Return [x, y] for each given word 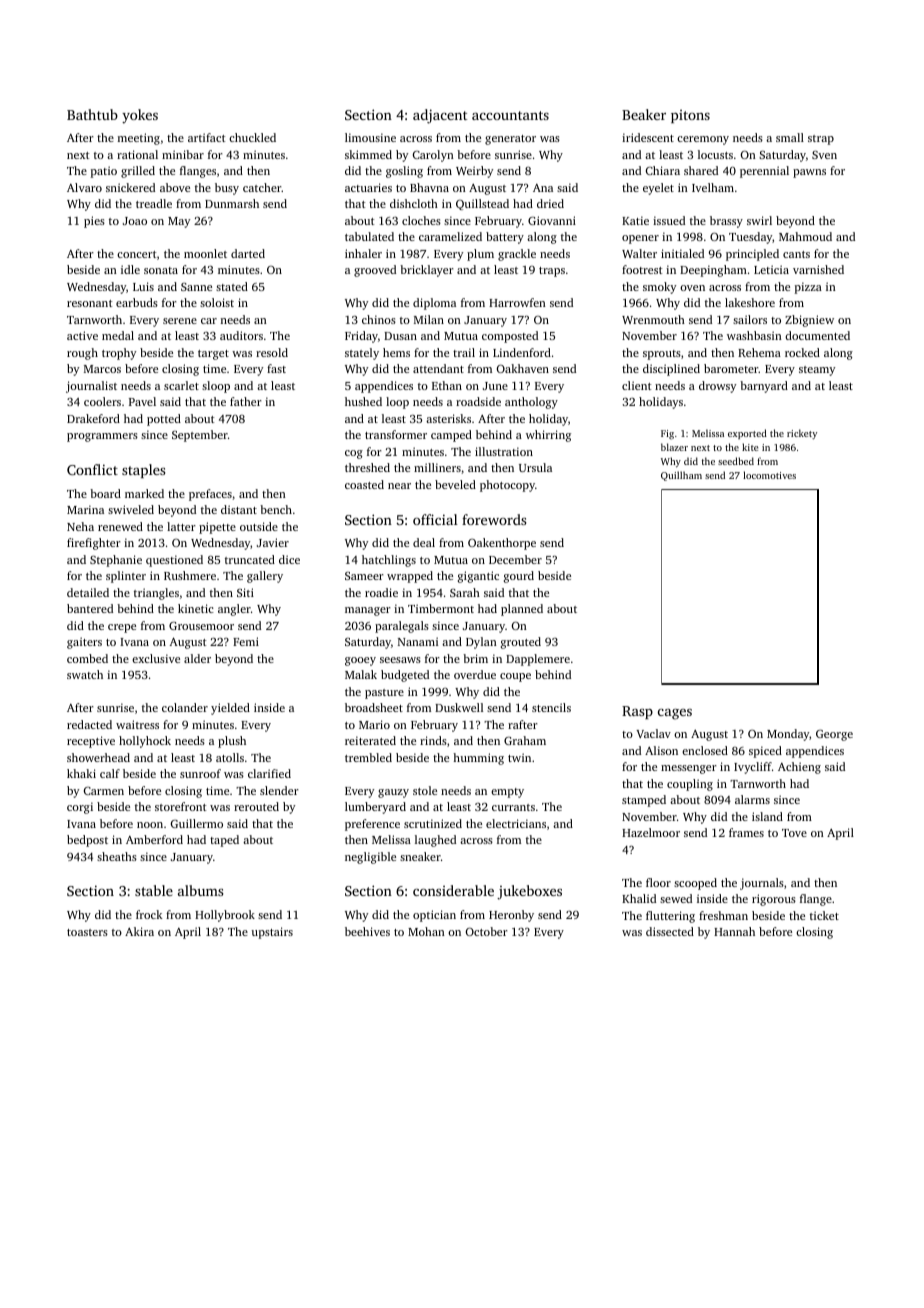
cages [675, 714]
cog [354, 454]
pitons [690, 116]
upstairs [272, 933]
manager [368, 611]
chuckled [252, 137]
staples [144, 471]
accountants [510, 115]
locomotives [769, 475]
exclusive [156, 658]
